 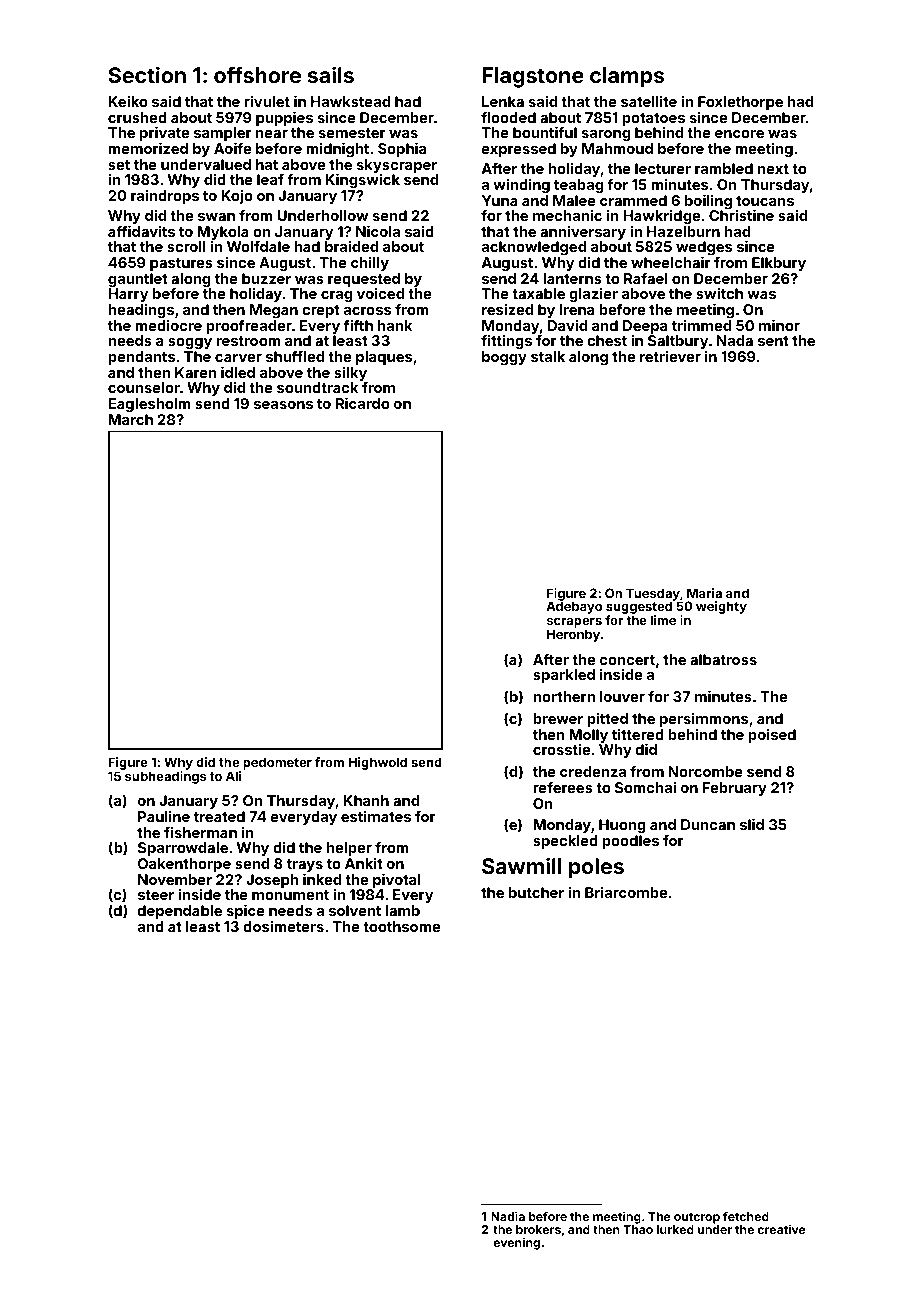 I want to click on dependable, so click(x=180, y=912).
